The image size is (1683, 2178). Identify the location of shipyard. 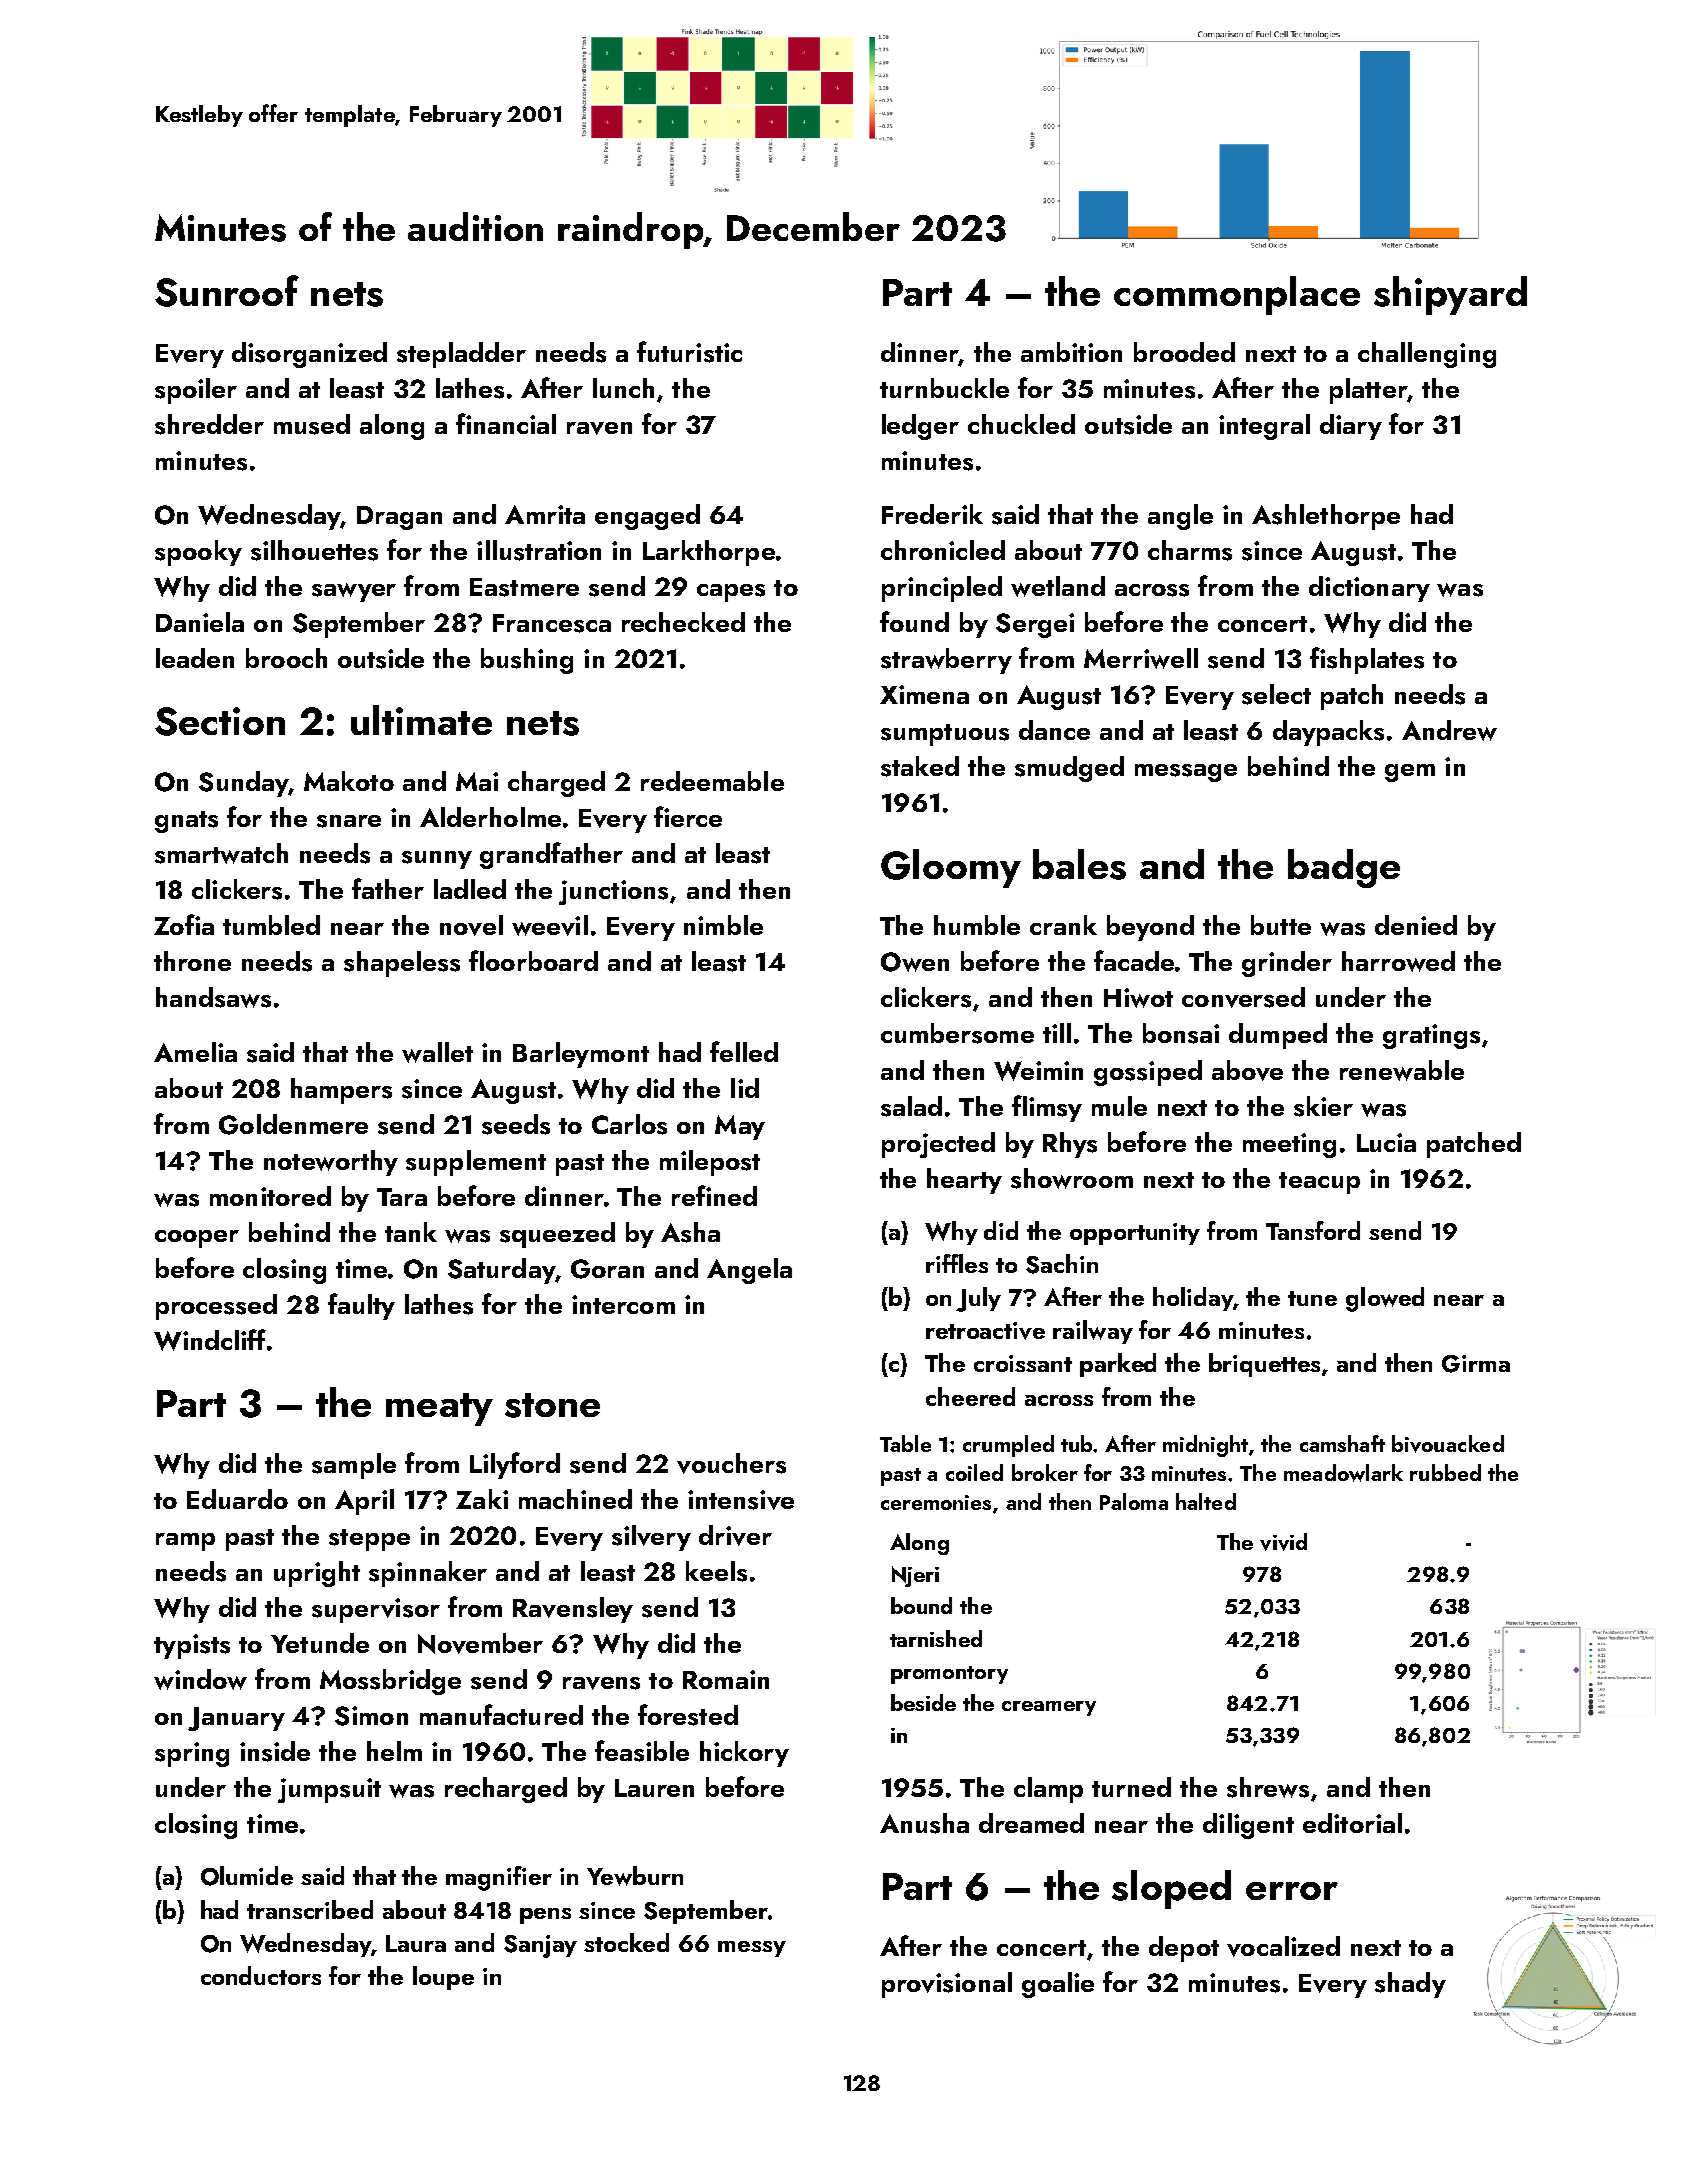
(1450, 295).
